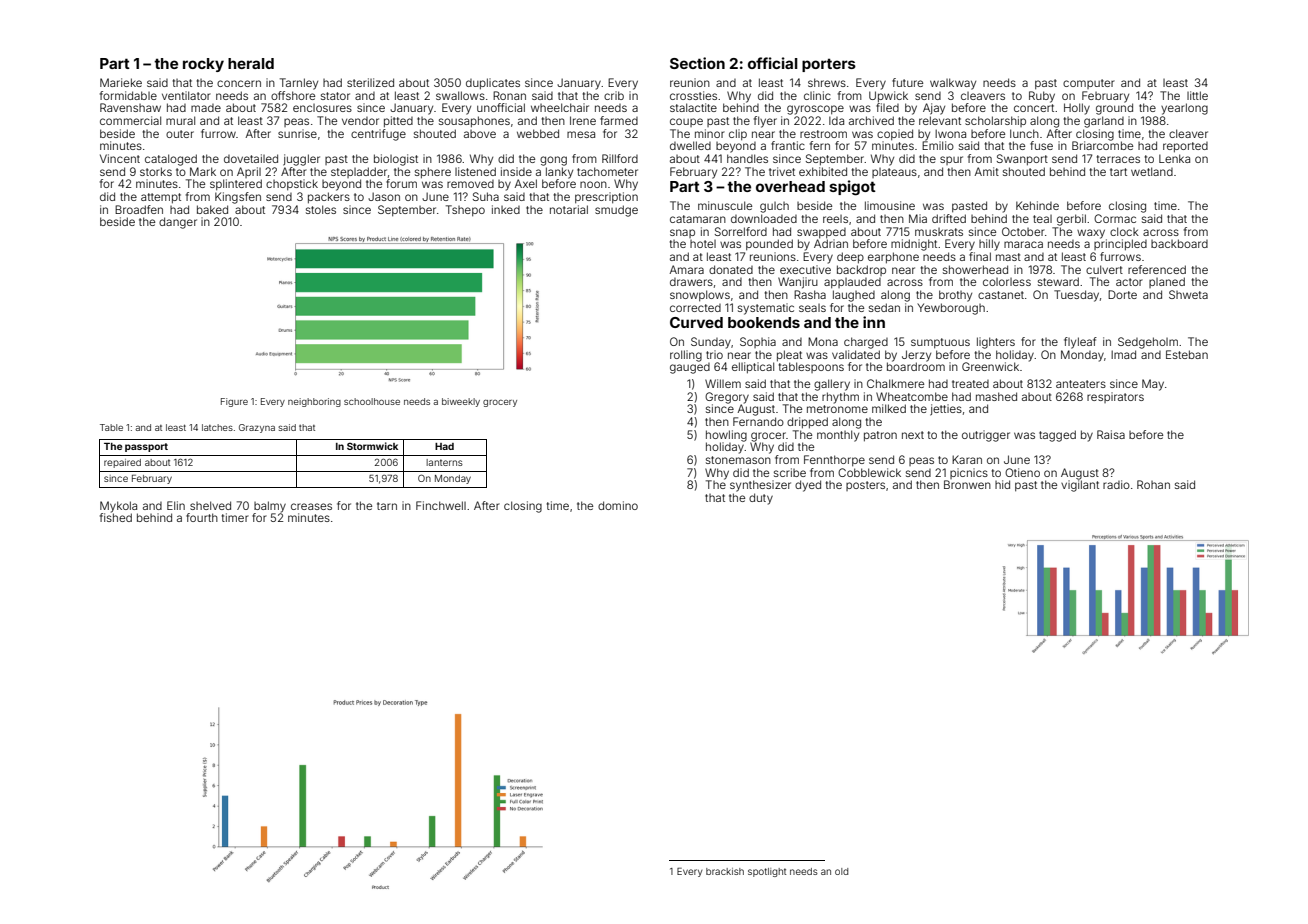 Image resolution: width=1308 pixels, height=924 pixels. I want to click on Ravenshaw, so click(130, 107).
